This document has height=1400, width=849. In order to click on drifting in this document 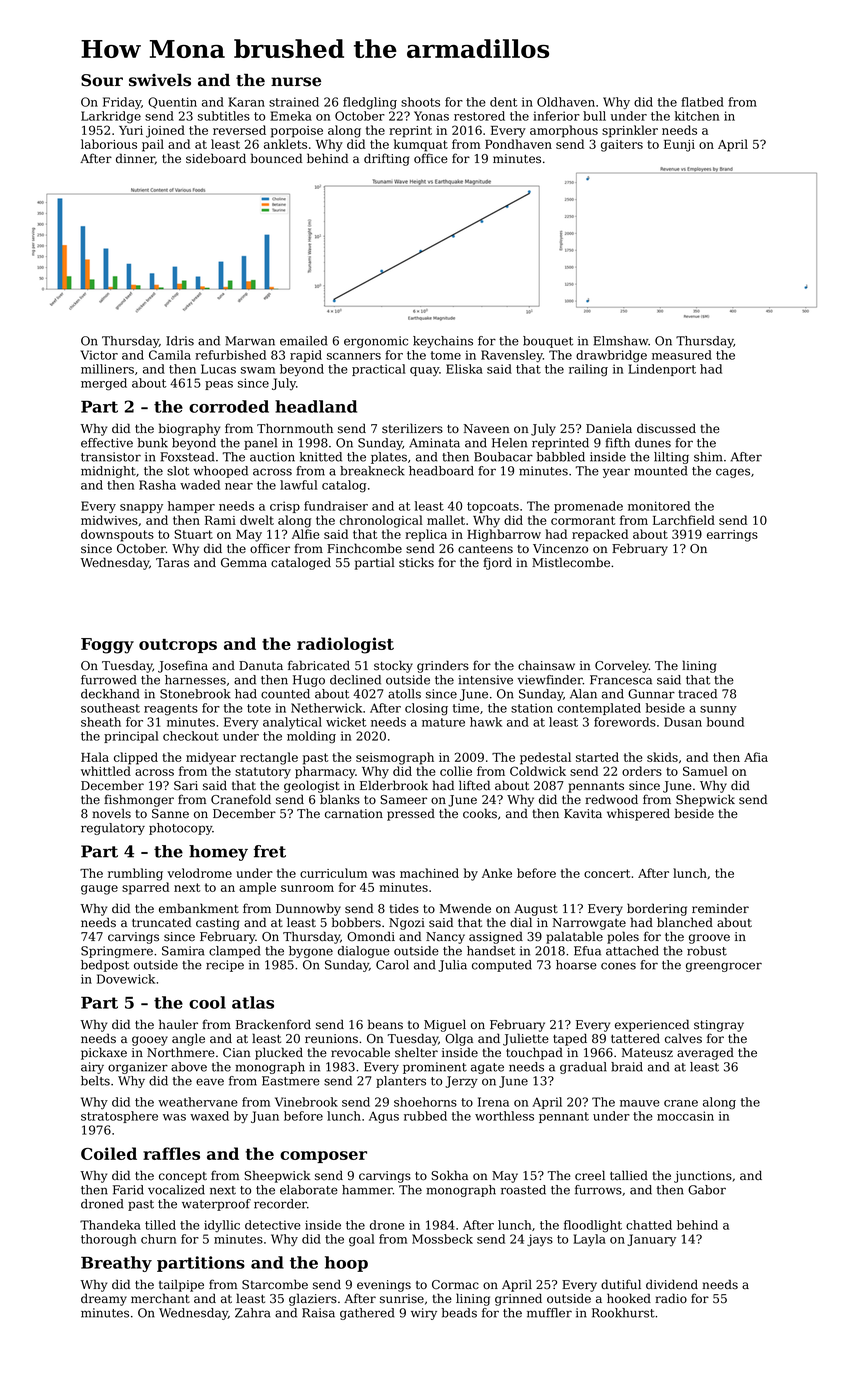, I will do `click(386, 159)`.
